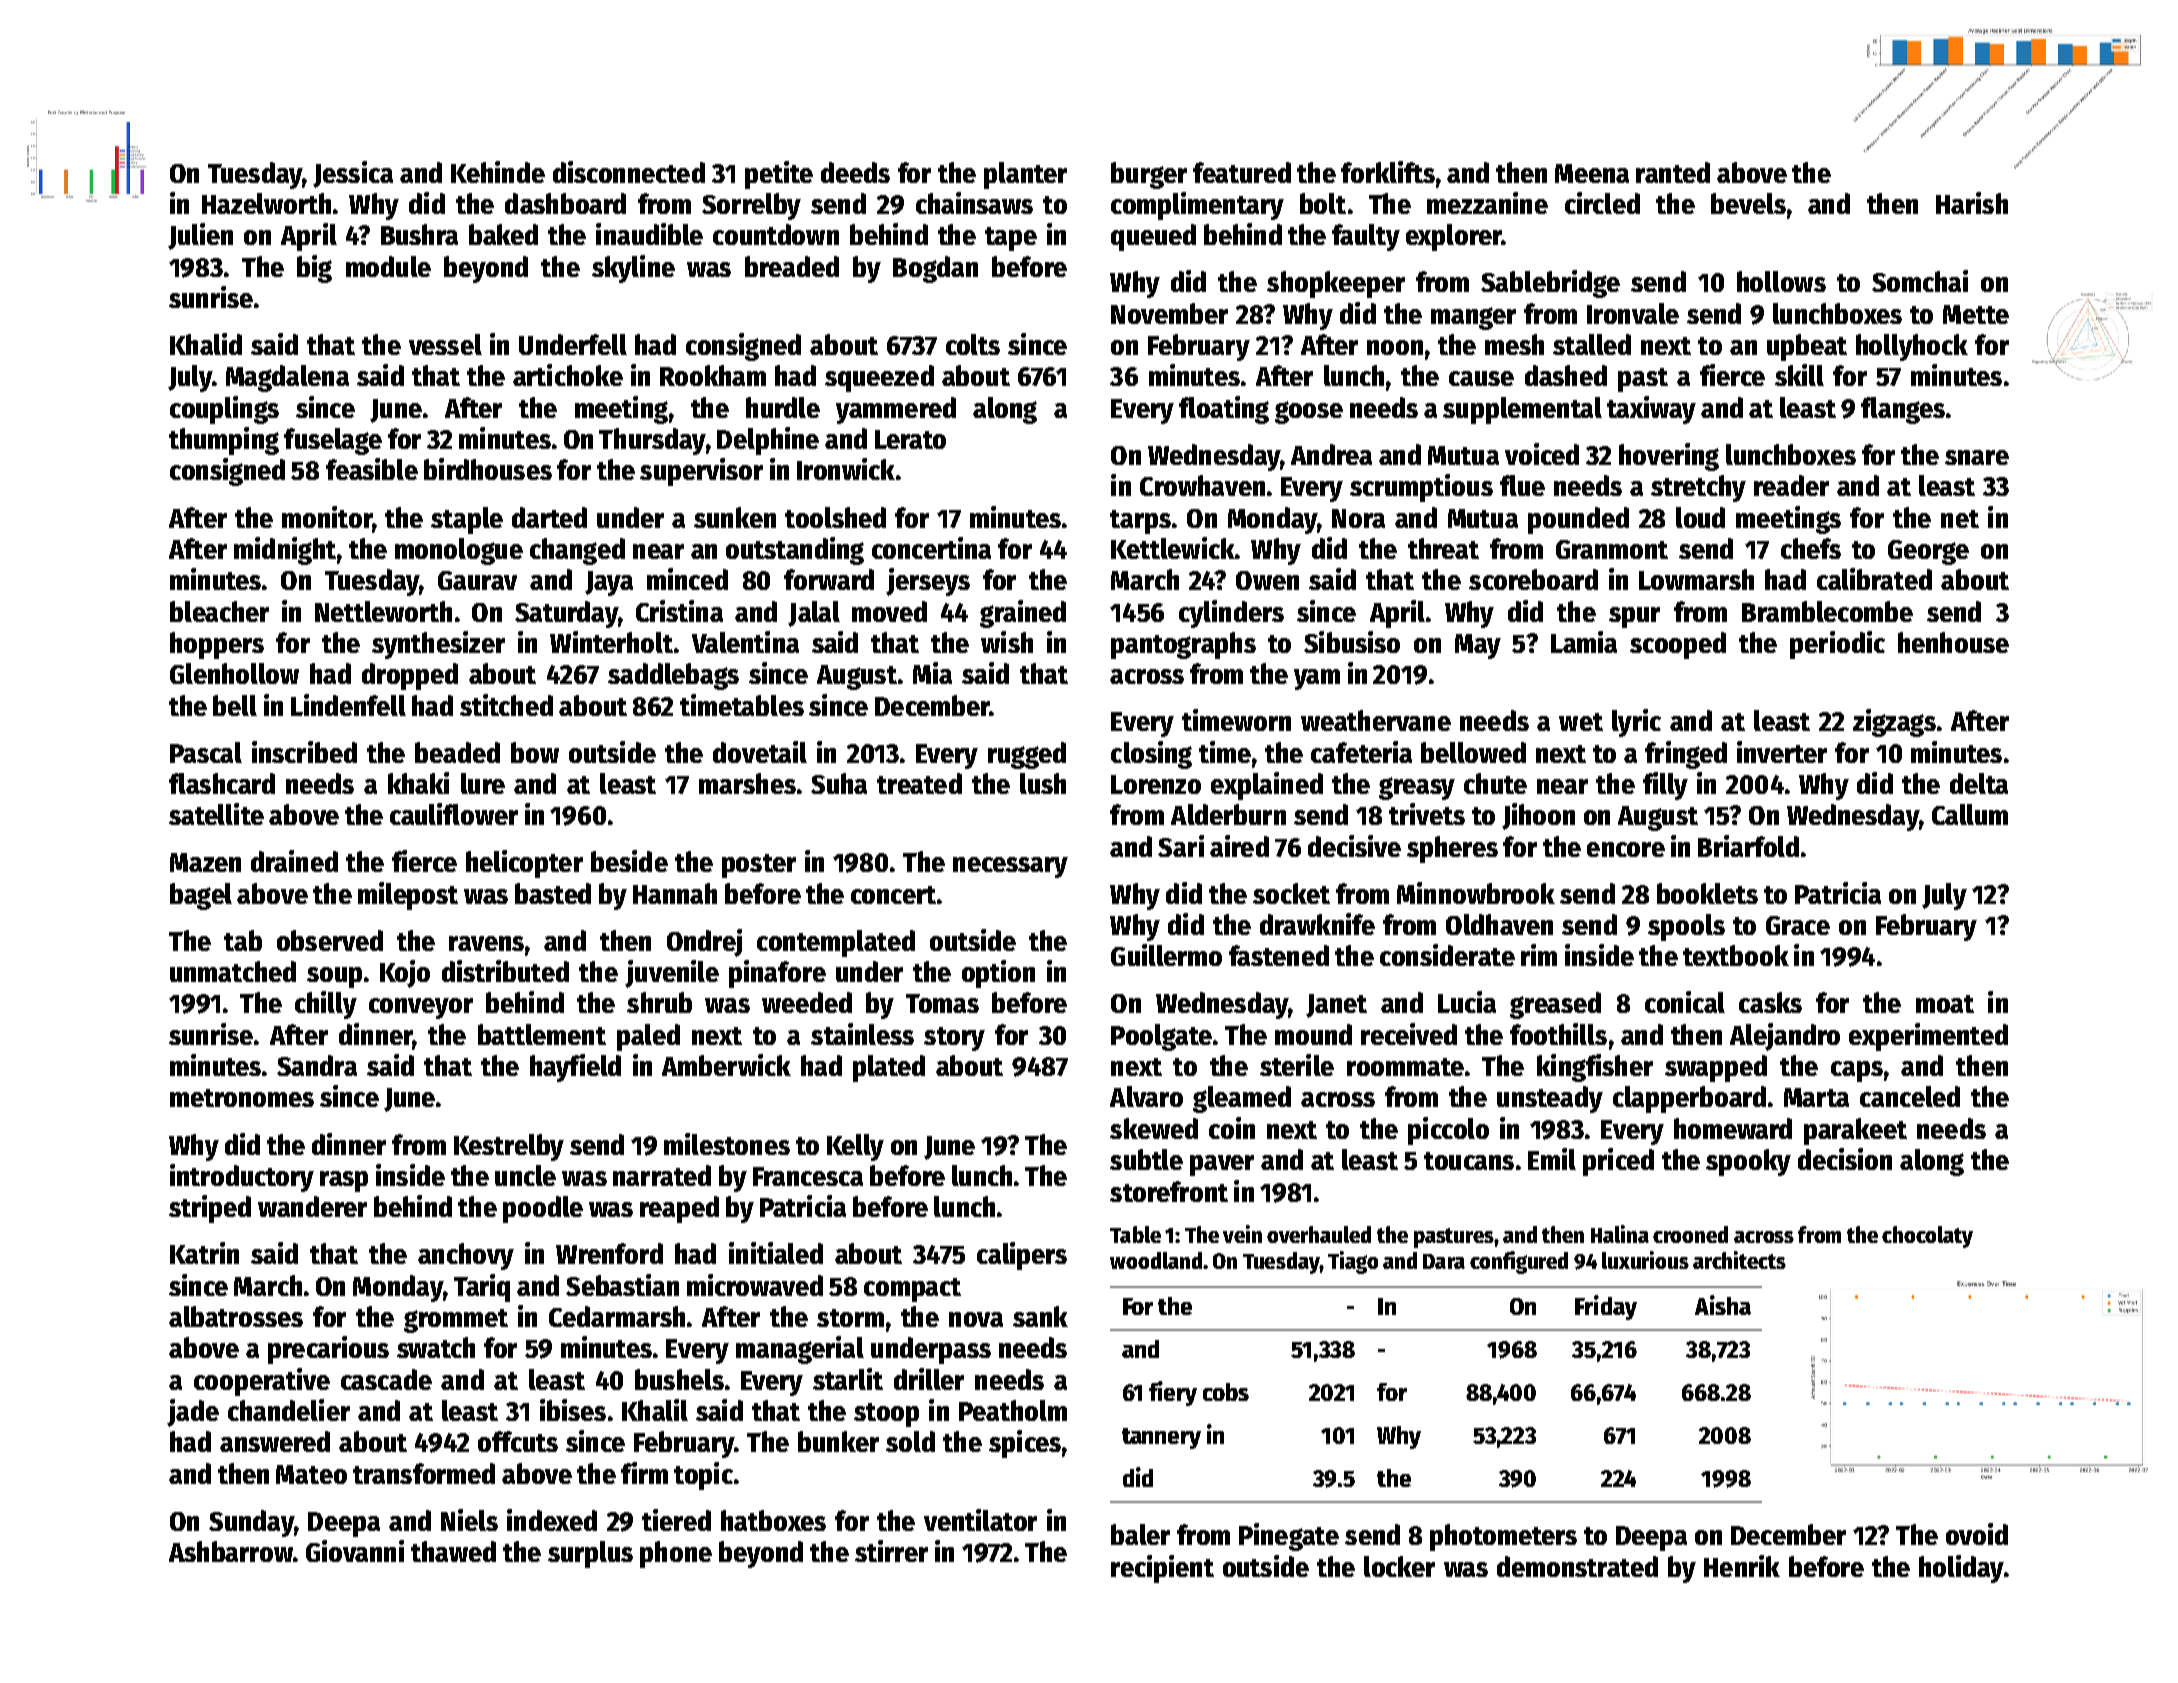 The height and width of the screenshot is (1683, 2178). What do you see at coordinates (783, 407) in the screenshot?
I see `hurdle` at bounding box center [783, 407].
